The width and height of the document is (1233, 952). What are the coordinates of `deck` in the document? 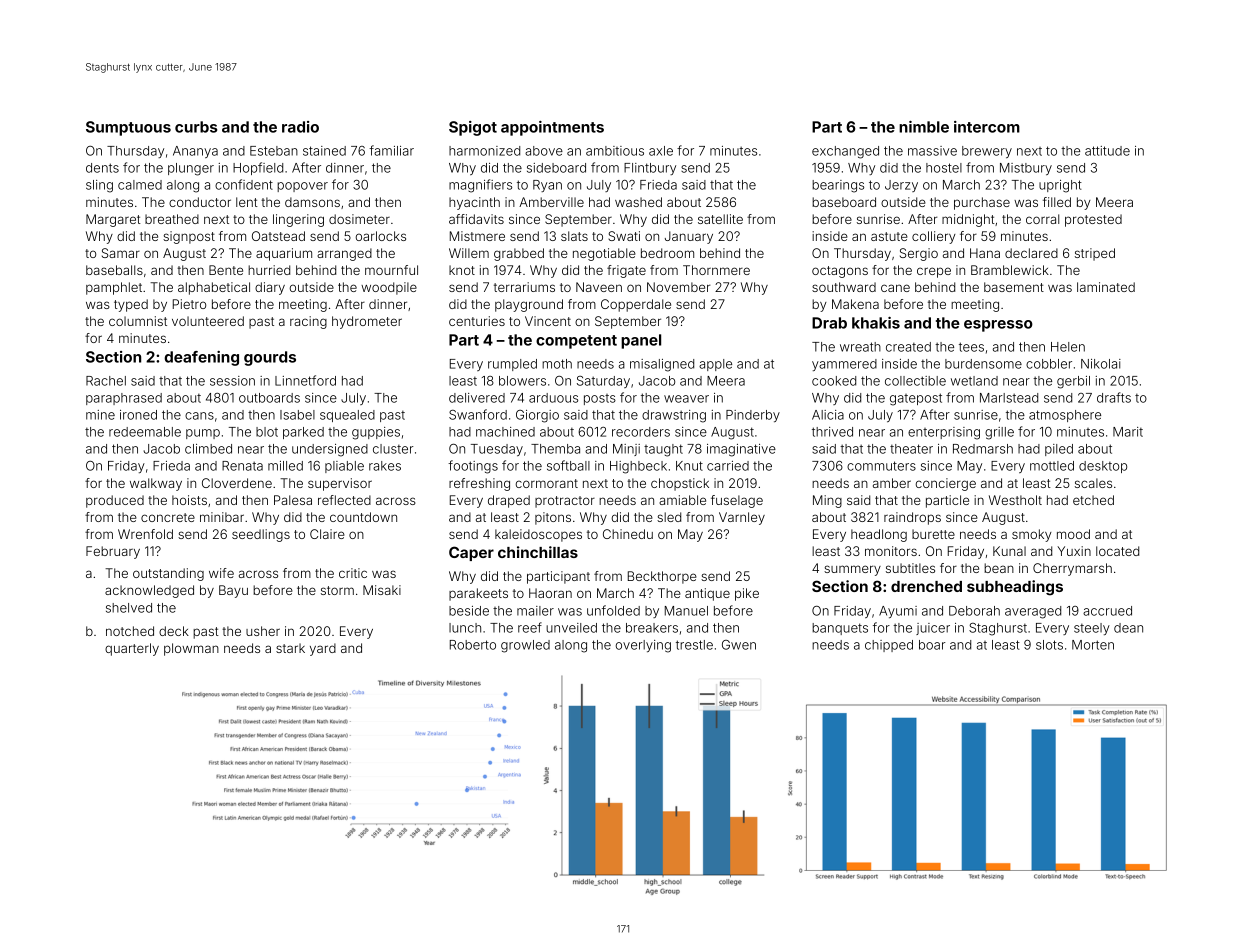 It's located at (174, 631).
